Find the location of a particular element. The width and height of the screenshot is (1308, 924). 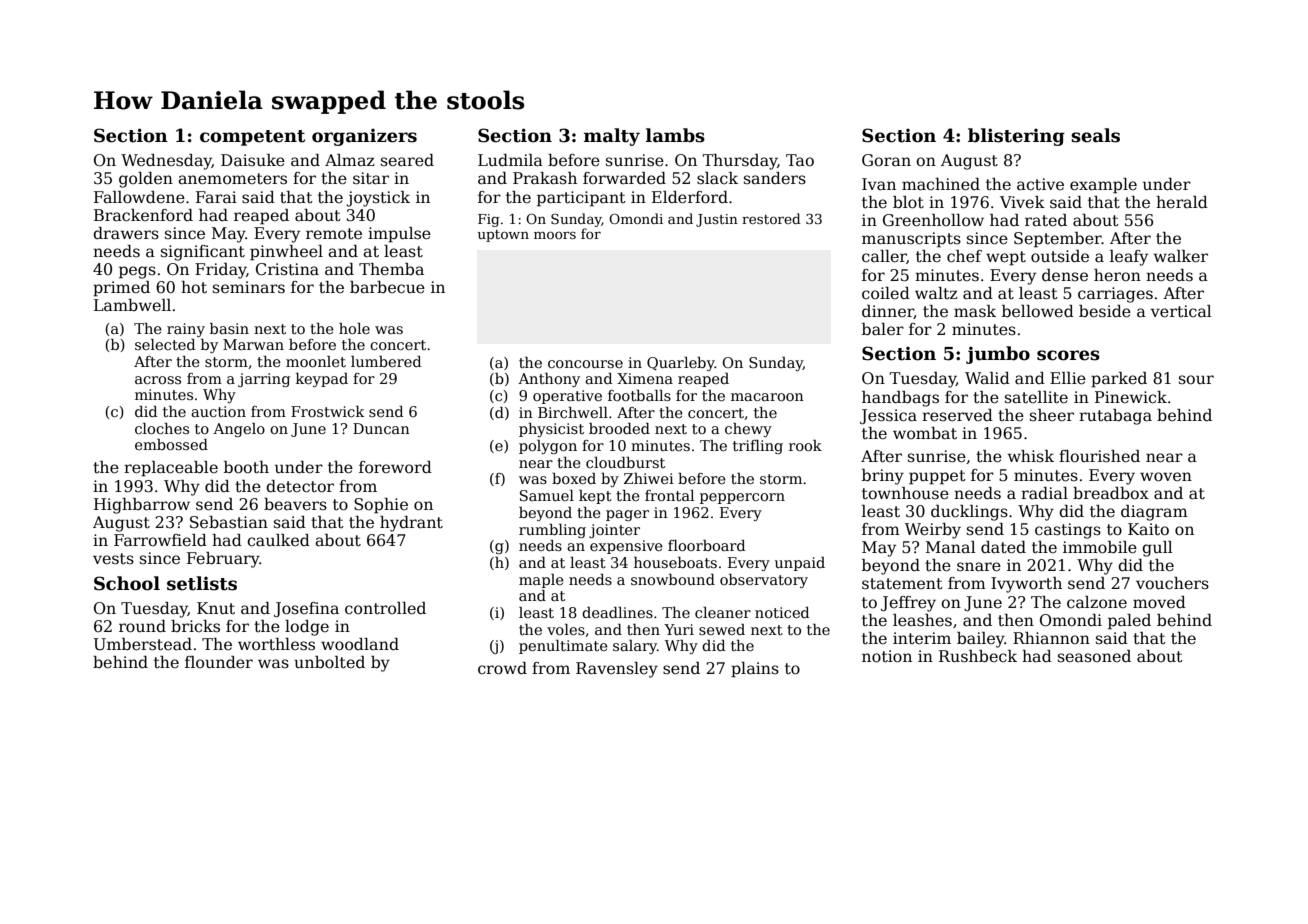

seasoned is located at coordinates (1094, 656).
